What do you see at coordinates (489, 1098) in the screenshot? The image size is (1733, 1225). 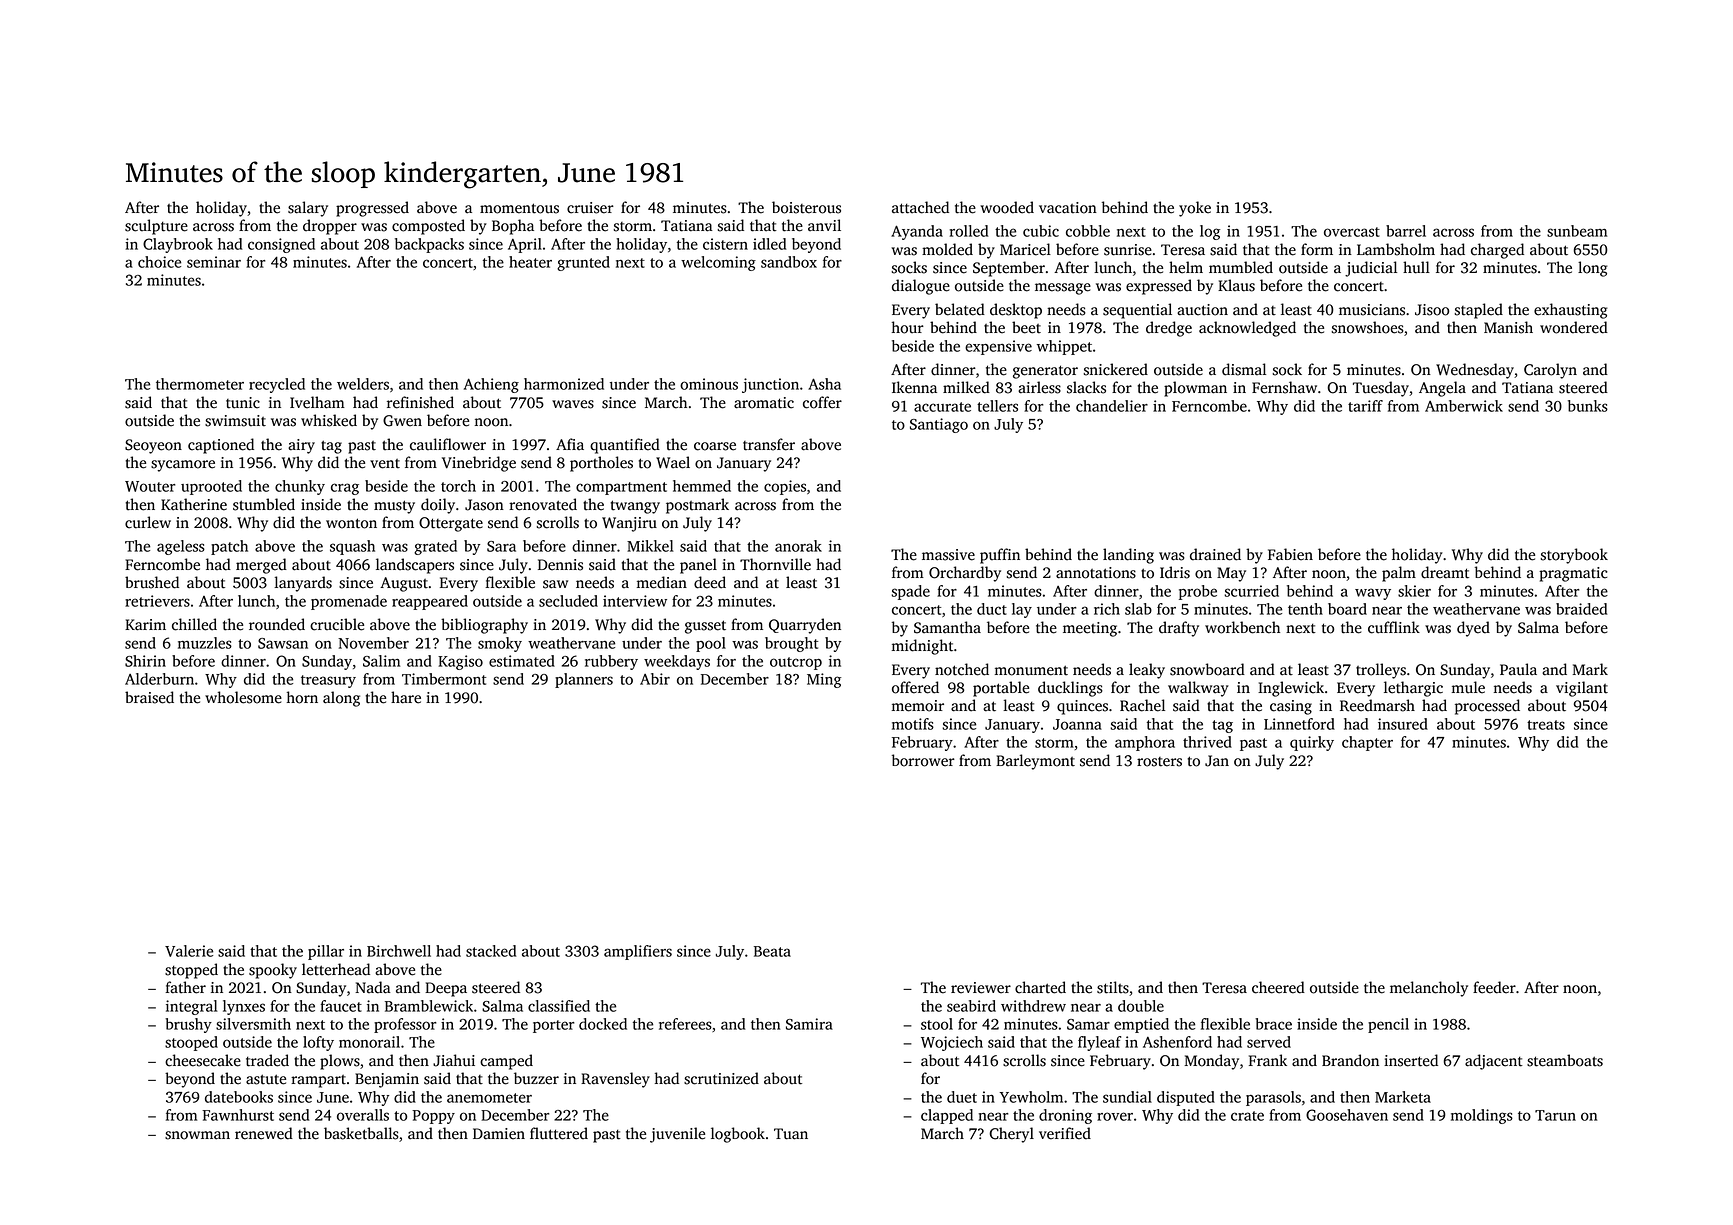 I see `anemometer` at bounding box center [489, 1098].
